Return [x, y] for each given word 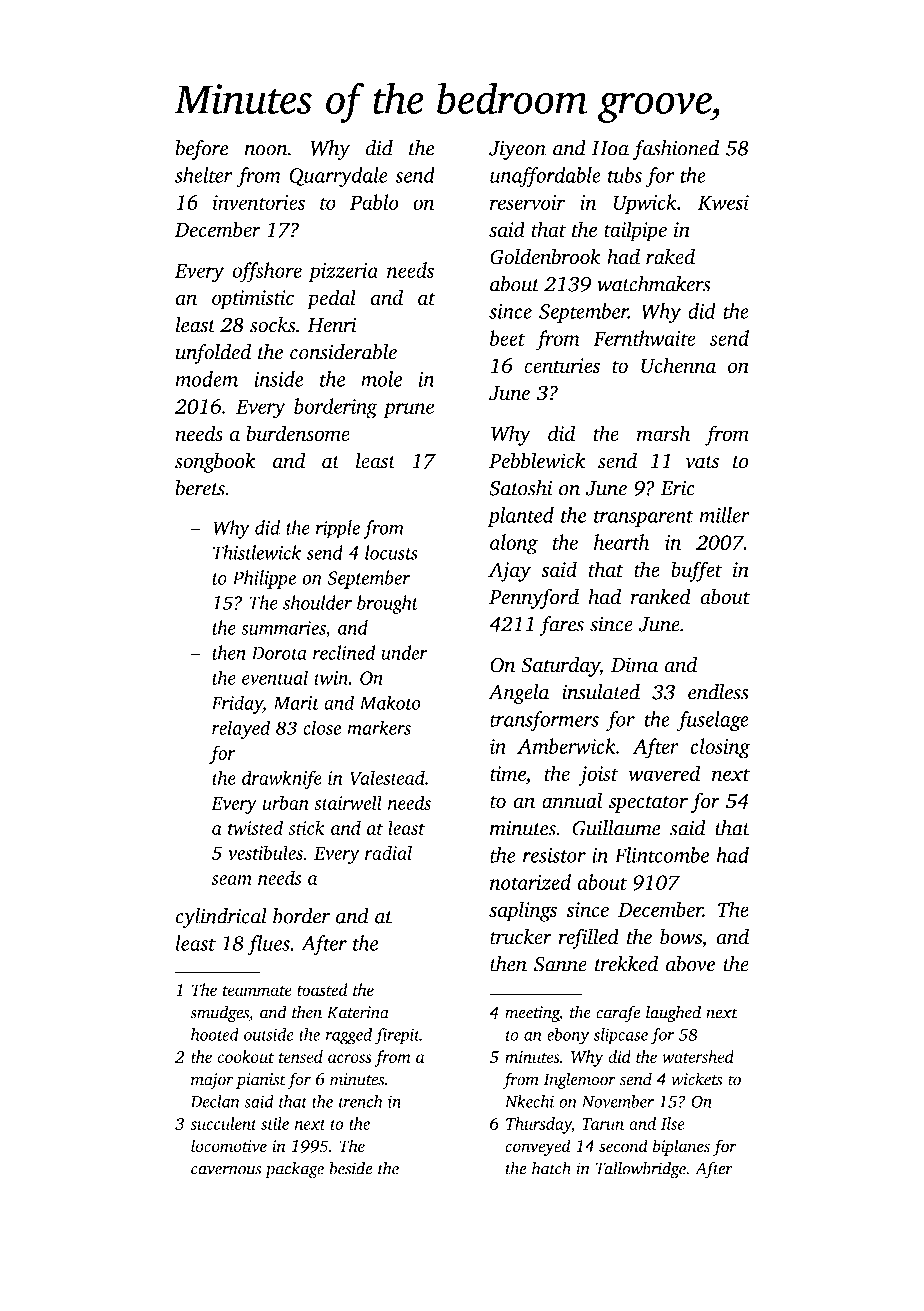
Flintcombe [662, 855]
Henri [332, 325]
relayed [241, 729]
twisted [255, 827]
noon [266, 150]
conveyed [538, 1147]
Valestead [387, 777]
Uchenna [678, 365]
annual [572, 800]
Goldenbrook [545, 256]
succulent [223, 1123]
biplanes [681, 1147]
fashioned [676, 150]
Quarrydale [338, 177]
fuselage [713, 721]
